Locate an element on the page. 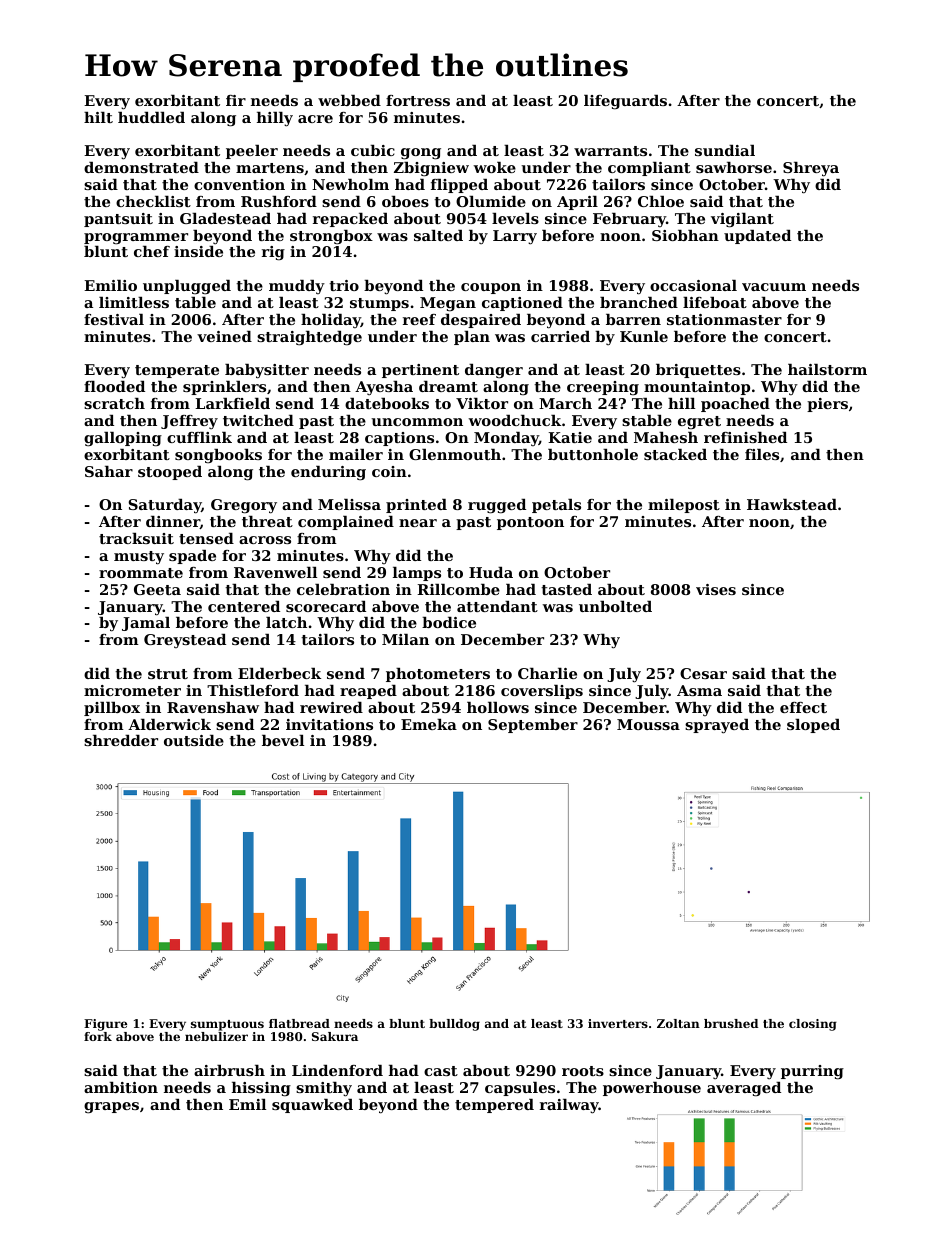 The height and width of the image is (1233, 952). programmer is located at coordinates (136, 239).
